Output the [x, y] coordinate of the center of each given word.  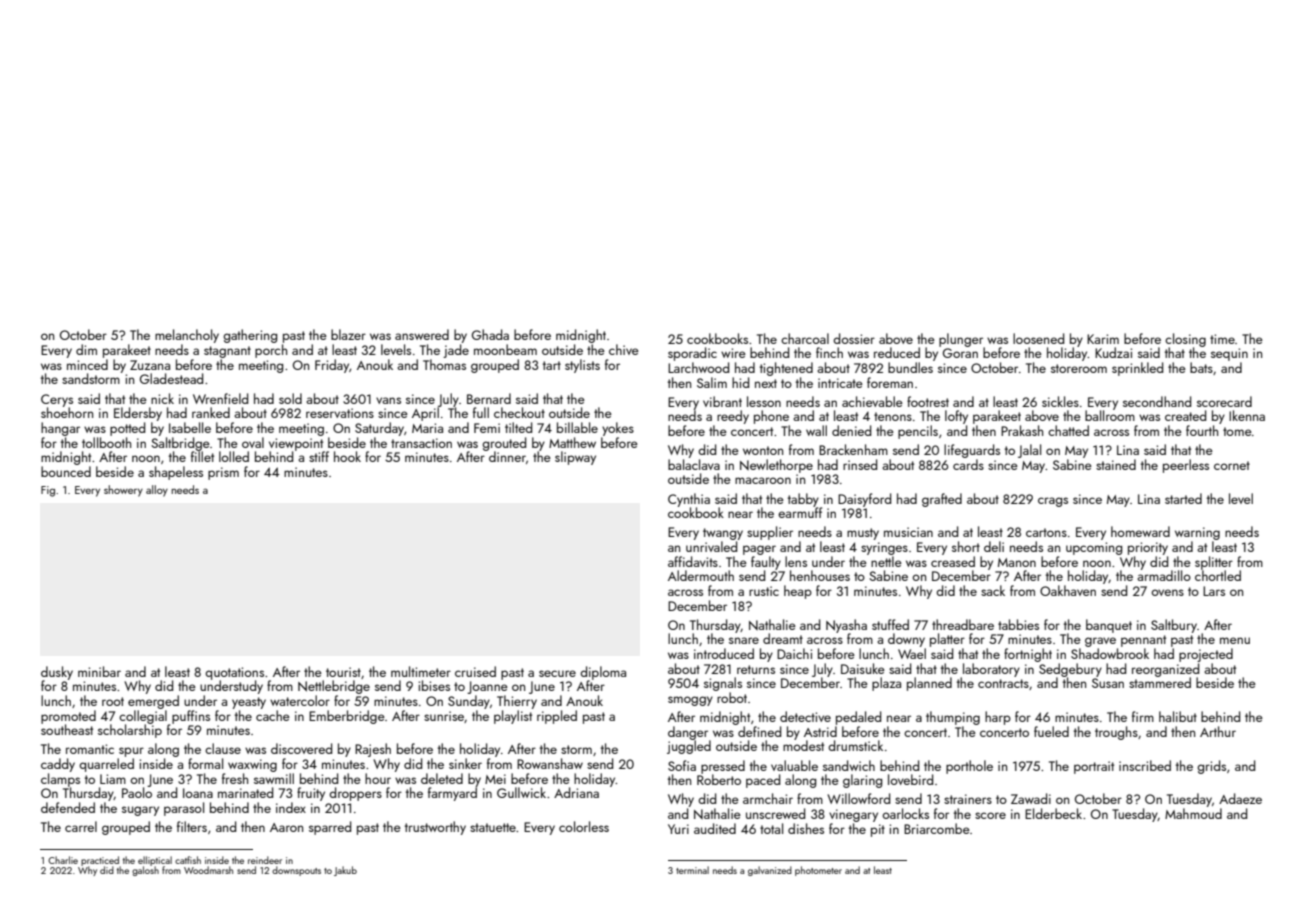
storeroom [1079, 368]
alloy [157, 491]
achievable [872, 401]
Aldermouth [701, 575]
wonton [763, 450]
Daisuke [863, 668]
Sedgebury [1070, 670]
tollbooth [106, 442]
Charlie [63, 860]
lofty [956, 417]
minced [87, 364]
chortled [1218, 575]
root [113, 701]
